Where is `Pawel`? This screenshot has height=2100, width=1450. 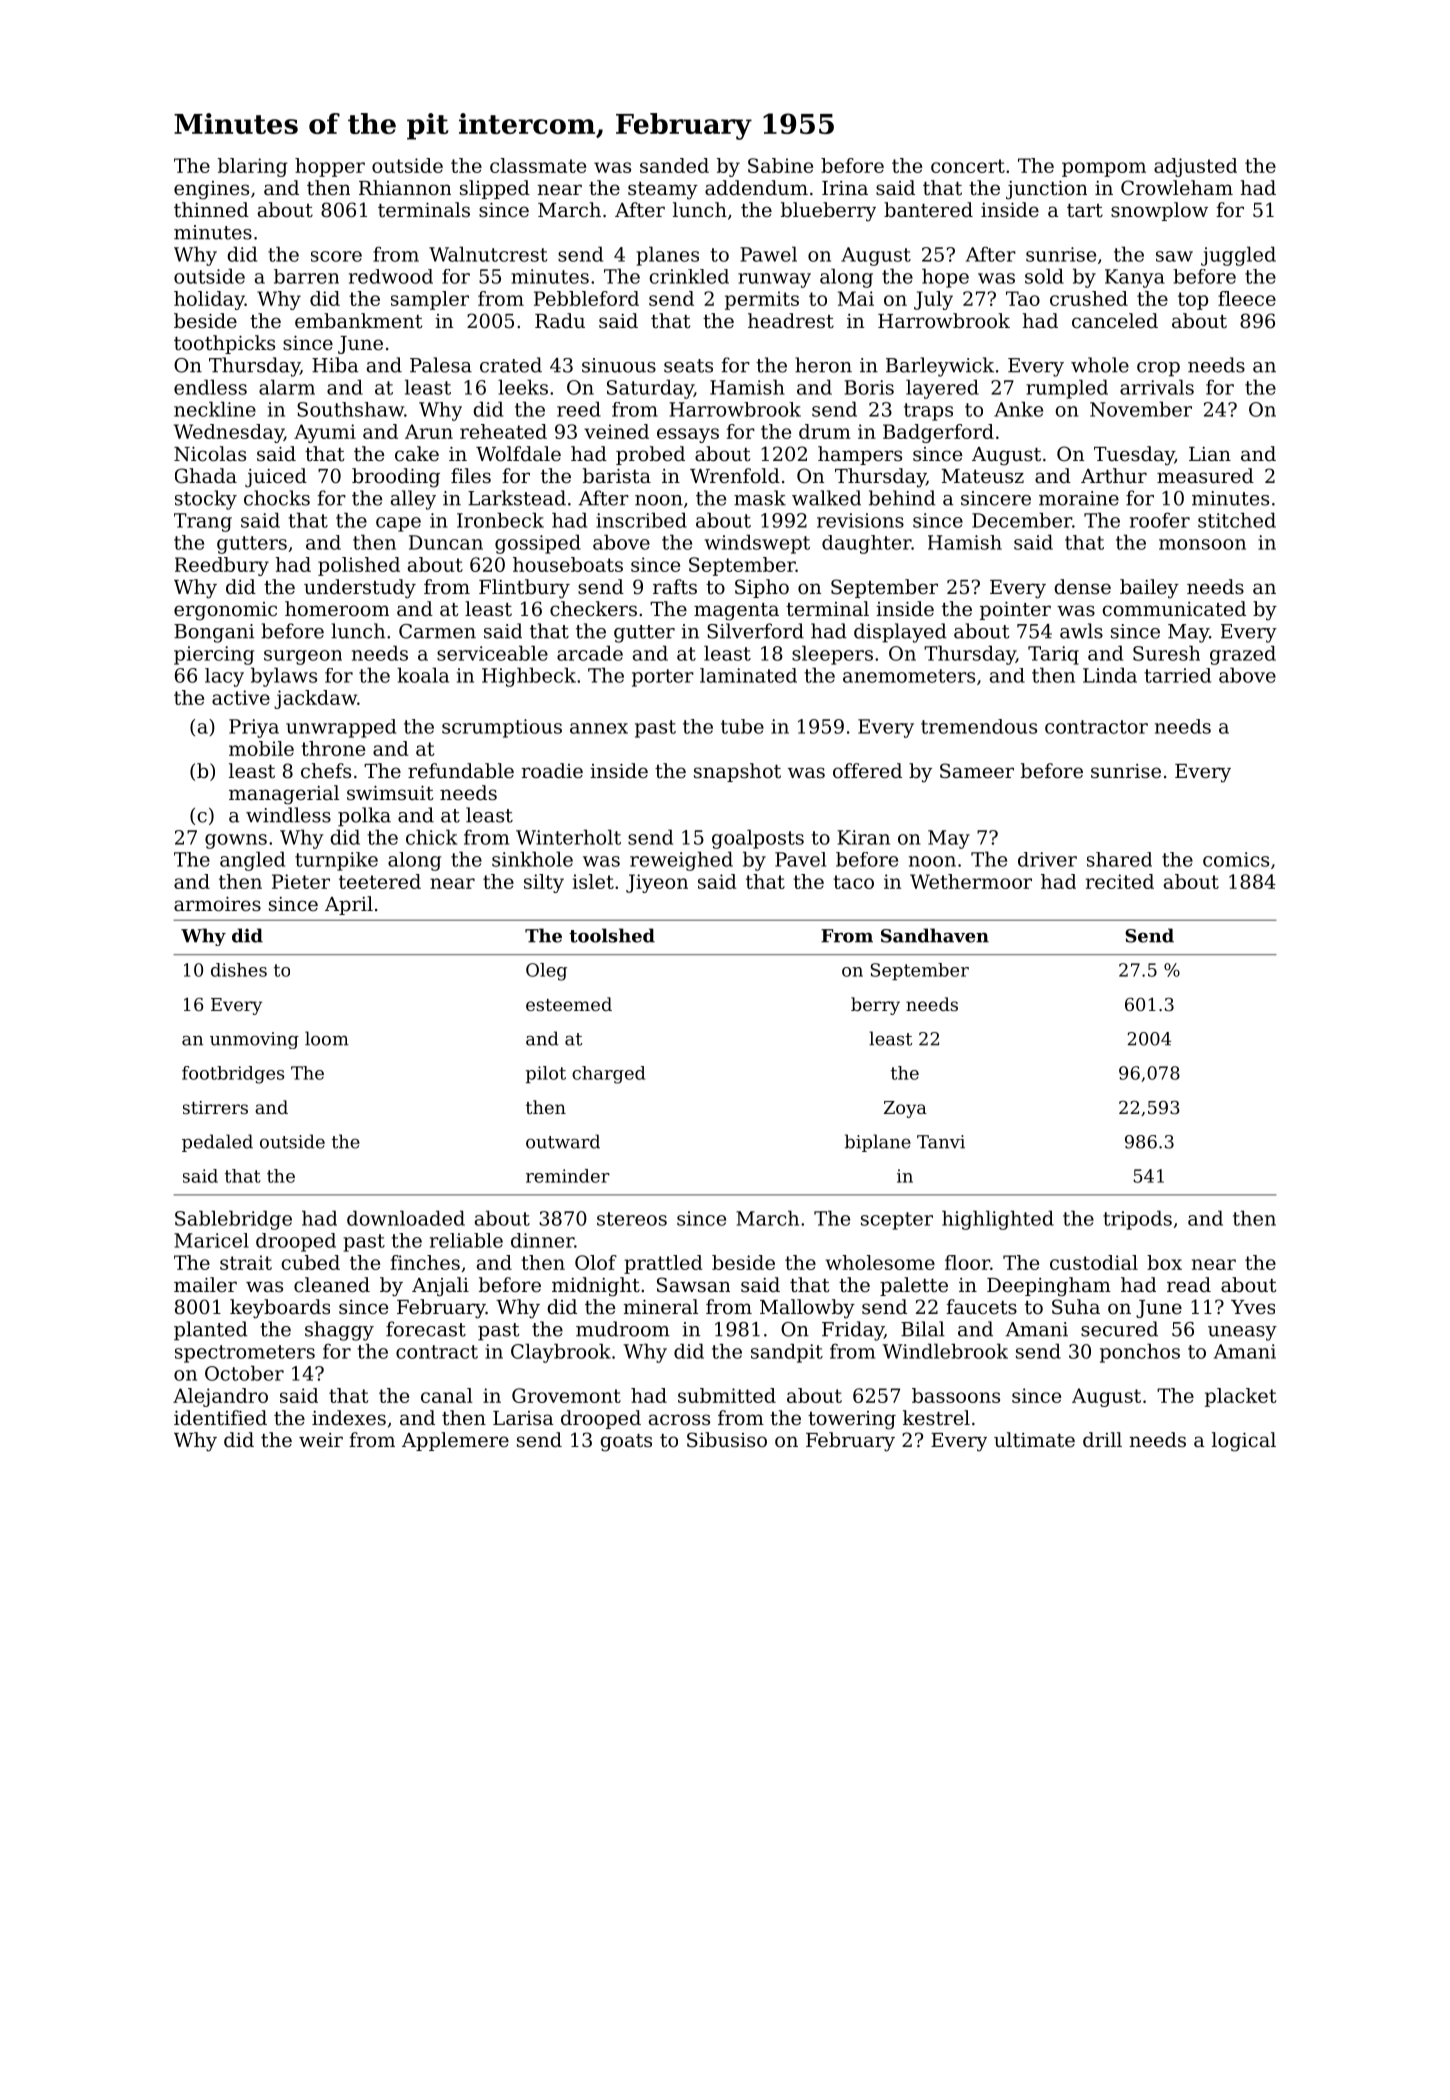
Pawel is located at coordinates (768, 254).
